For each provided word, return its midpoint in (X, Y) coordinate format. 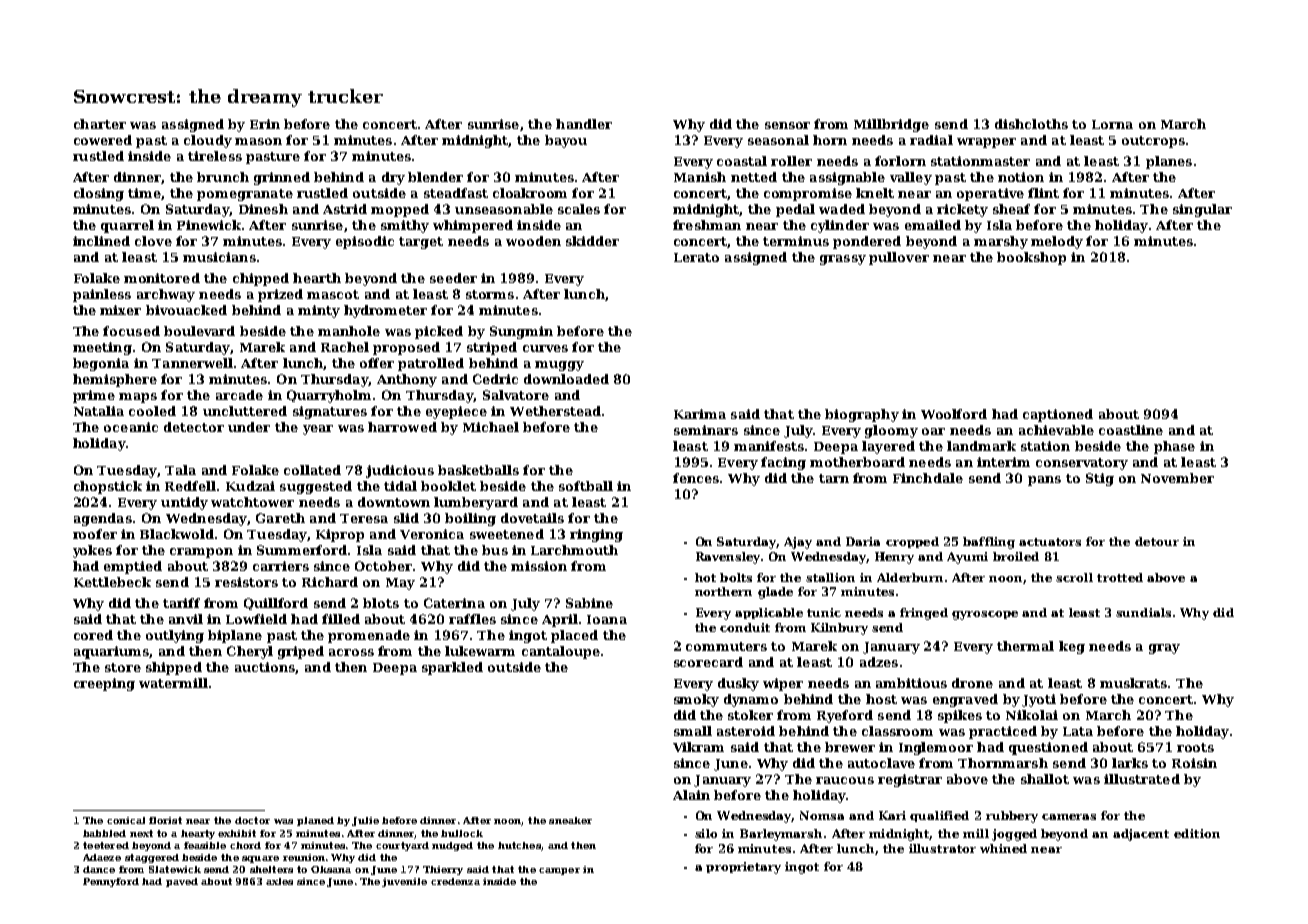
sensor (787, 125)
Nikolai (1032, 715)
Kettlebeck (112, 582)
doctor (252, 820)
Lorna (1112, 124)
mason (258, 141)
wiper (783, 684)
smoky (696, 700)
